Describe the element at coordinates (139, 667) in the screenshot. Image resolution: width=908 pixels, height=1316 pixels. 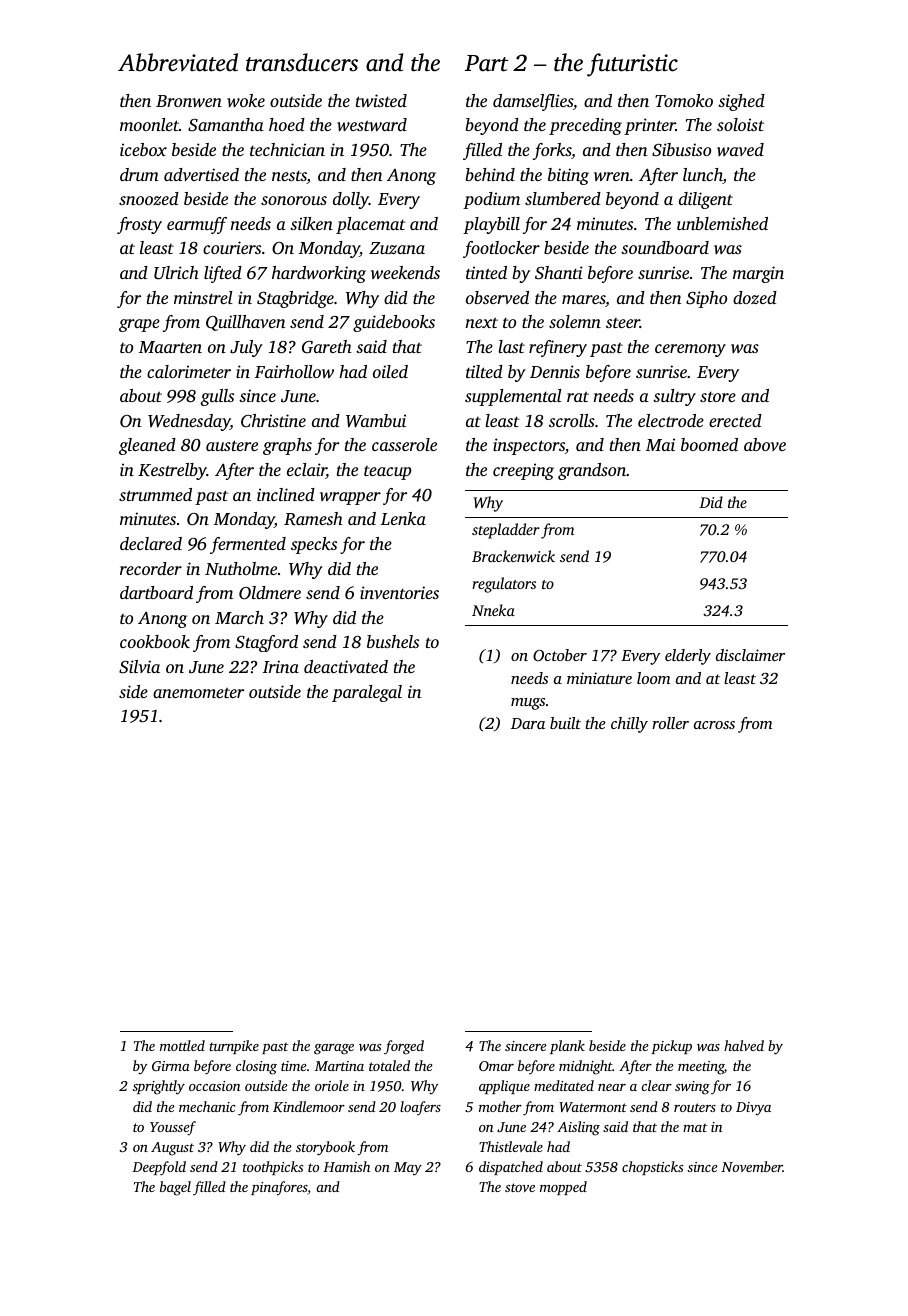
I see `Silvia` at that location.
